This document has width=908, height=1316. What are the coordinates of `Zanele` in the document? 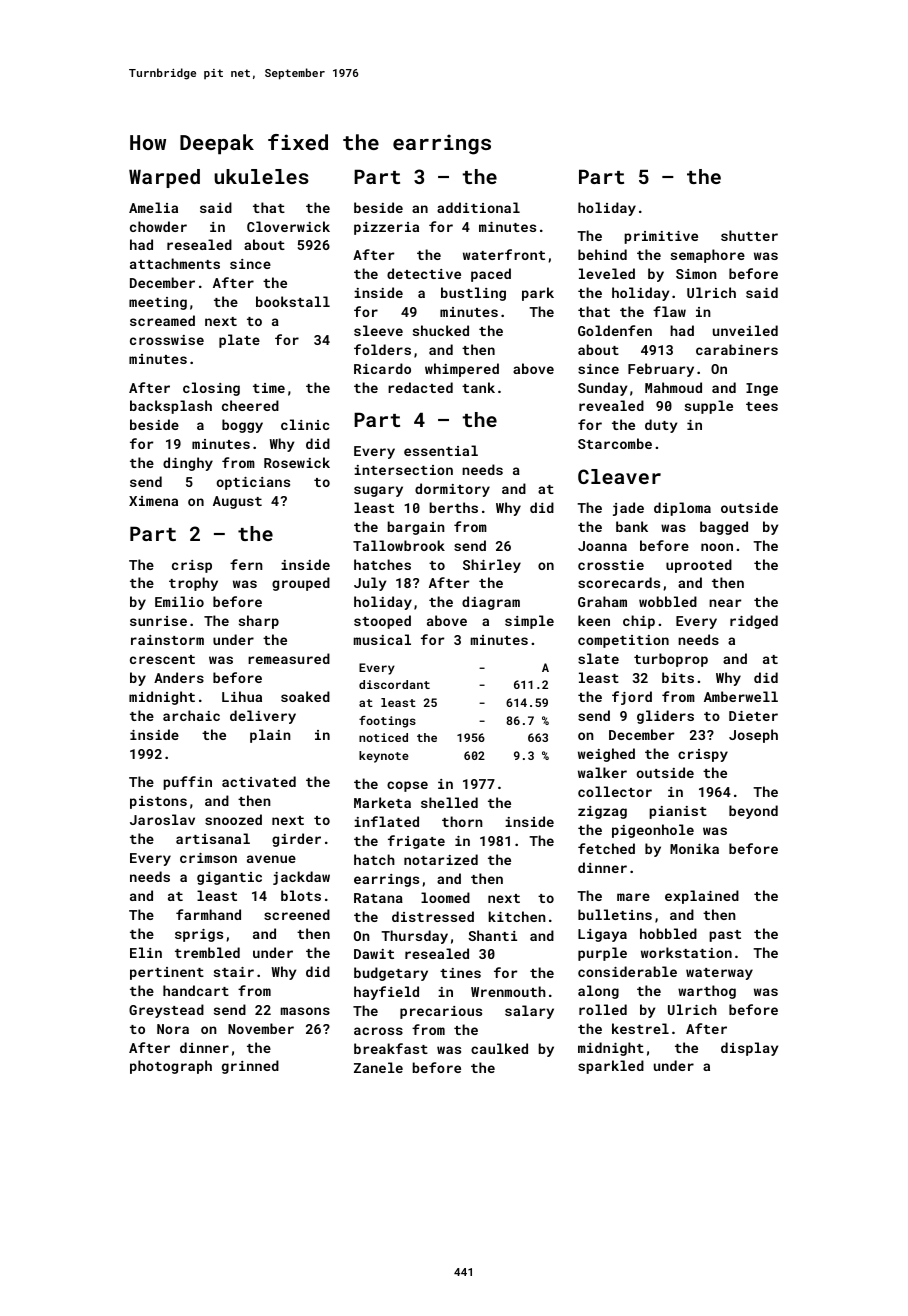 It's located at (378, 1067).
